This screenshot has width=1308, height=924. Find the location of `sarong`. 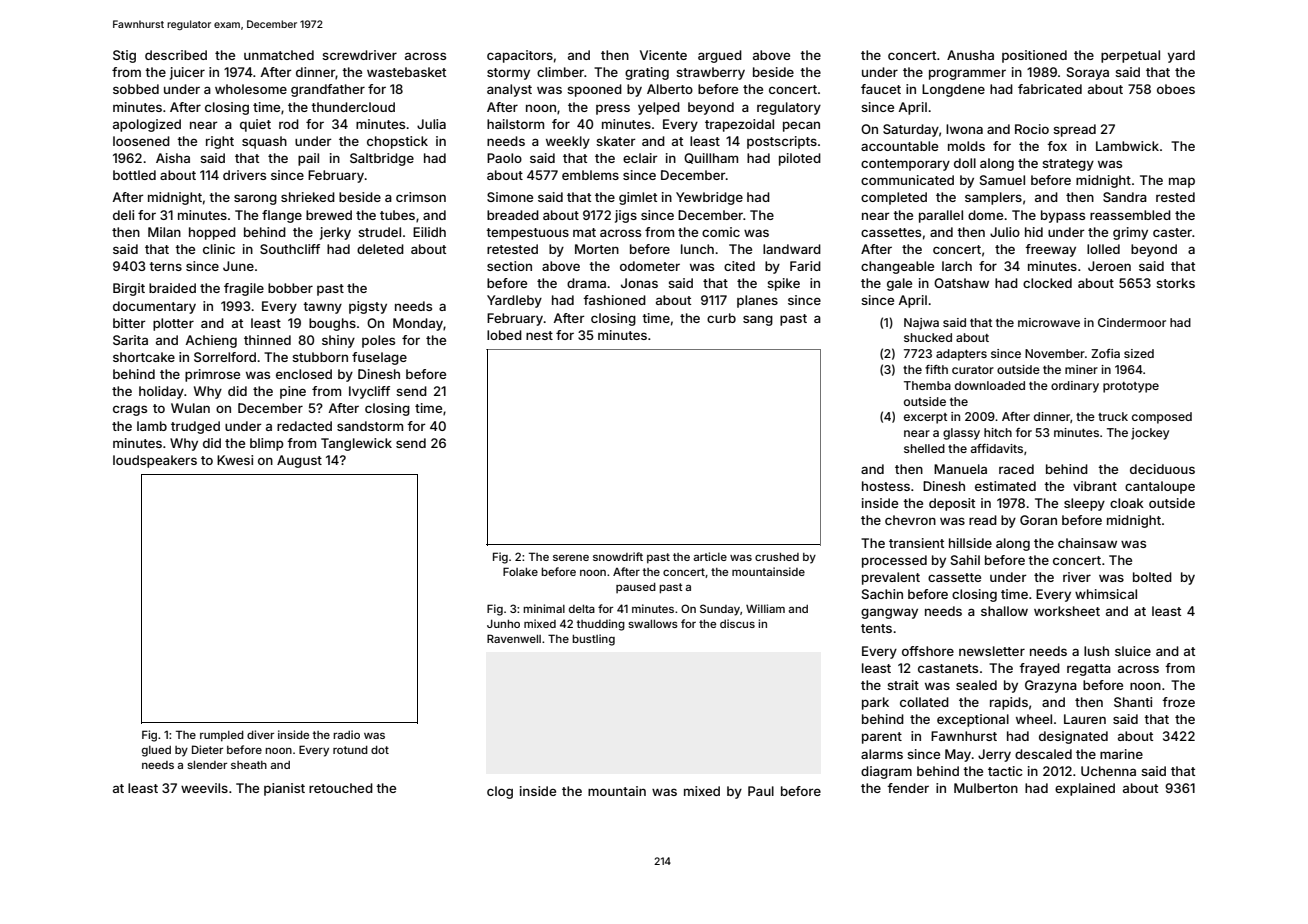

sarong is located at coordinates (255, 199).
